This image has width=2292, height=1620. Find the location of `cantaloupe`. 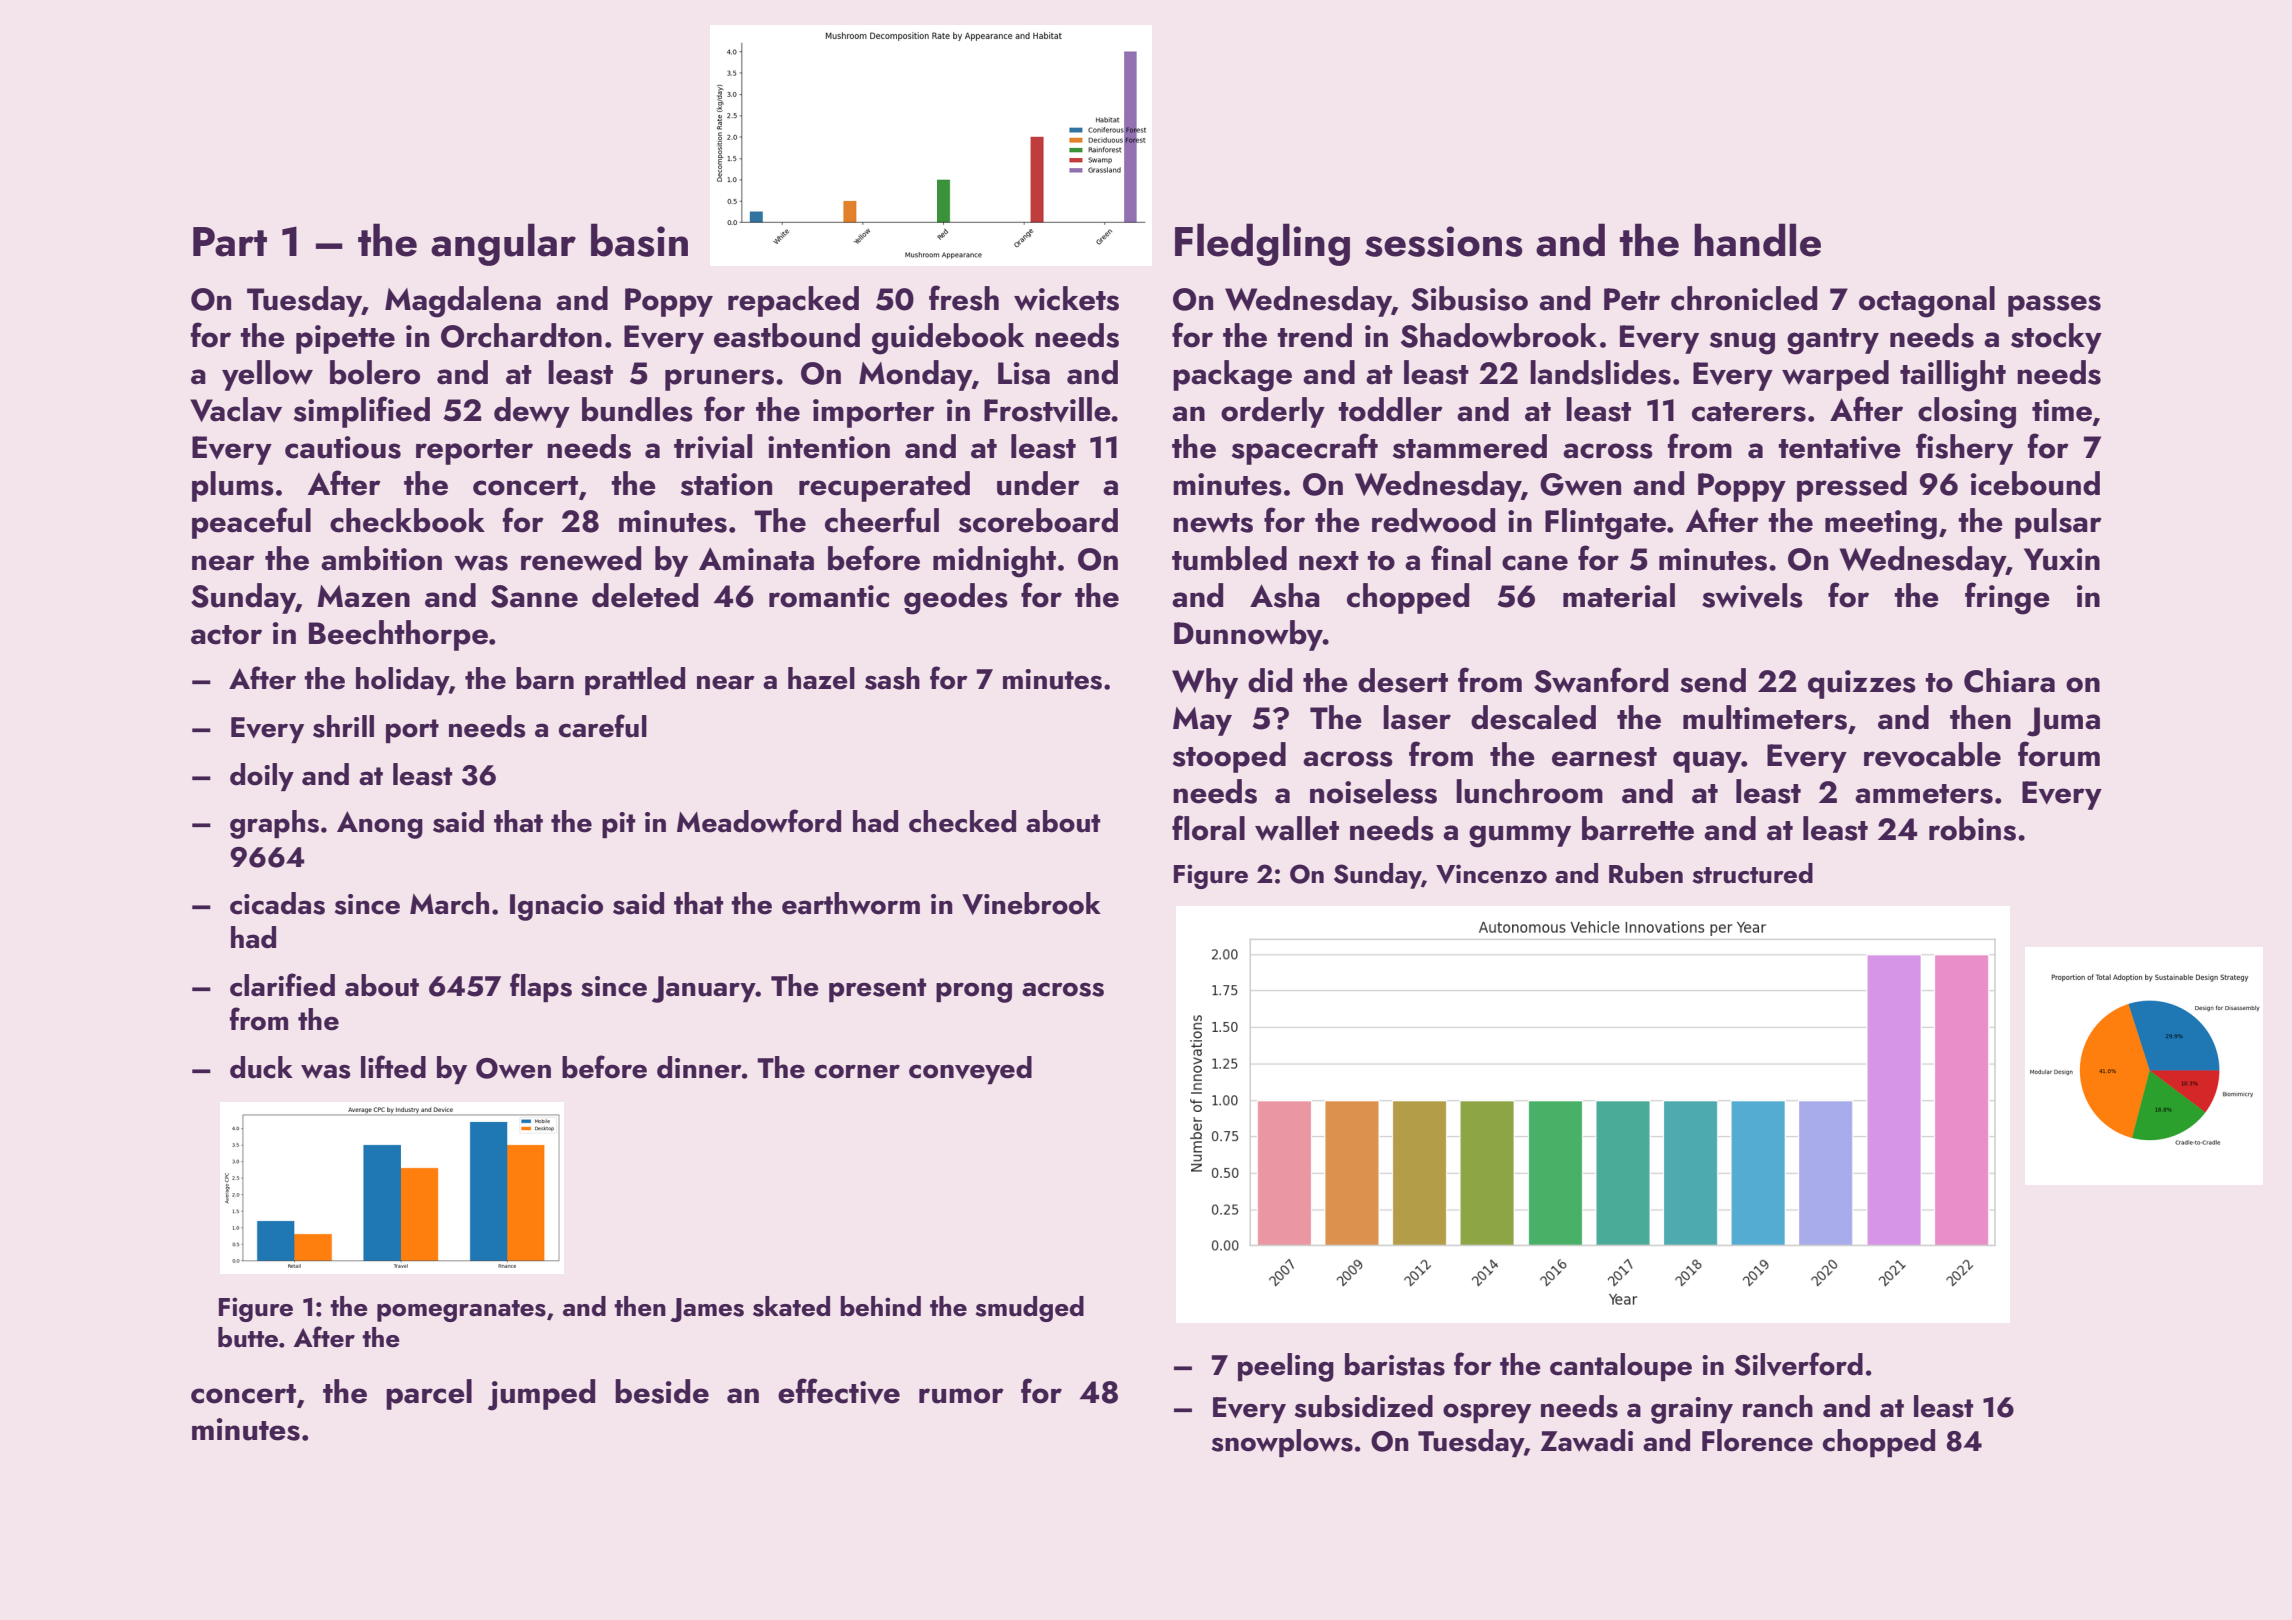

cantaloupe is located at coordinates (1621, 1367).
